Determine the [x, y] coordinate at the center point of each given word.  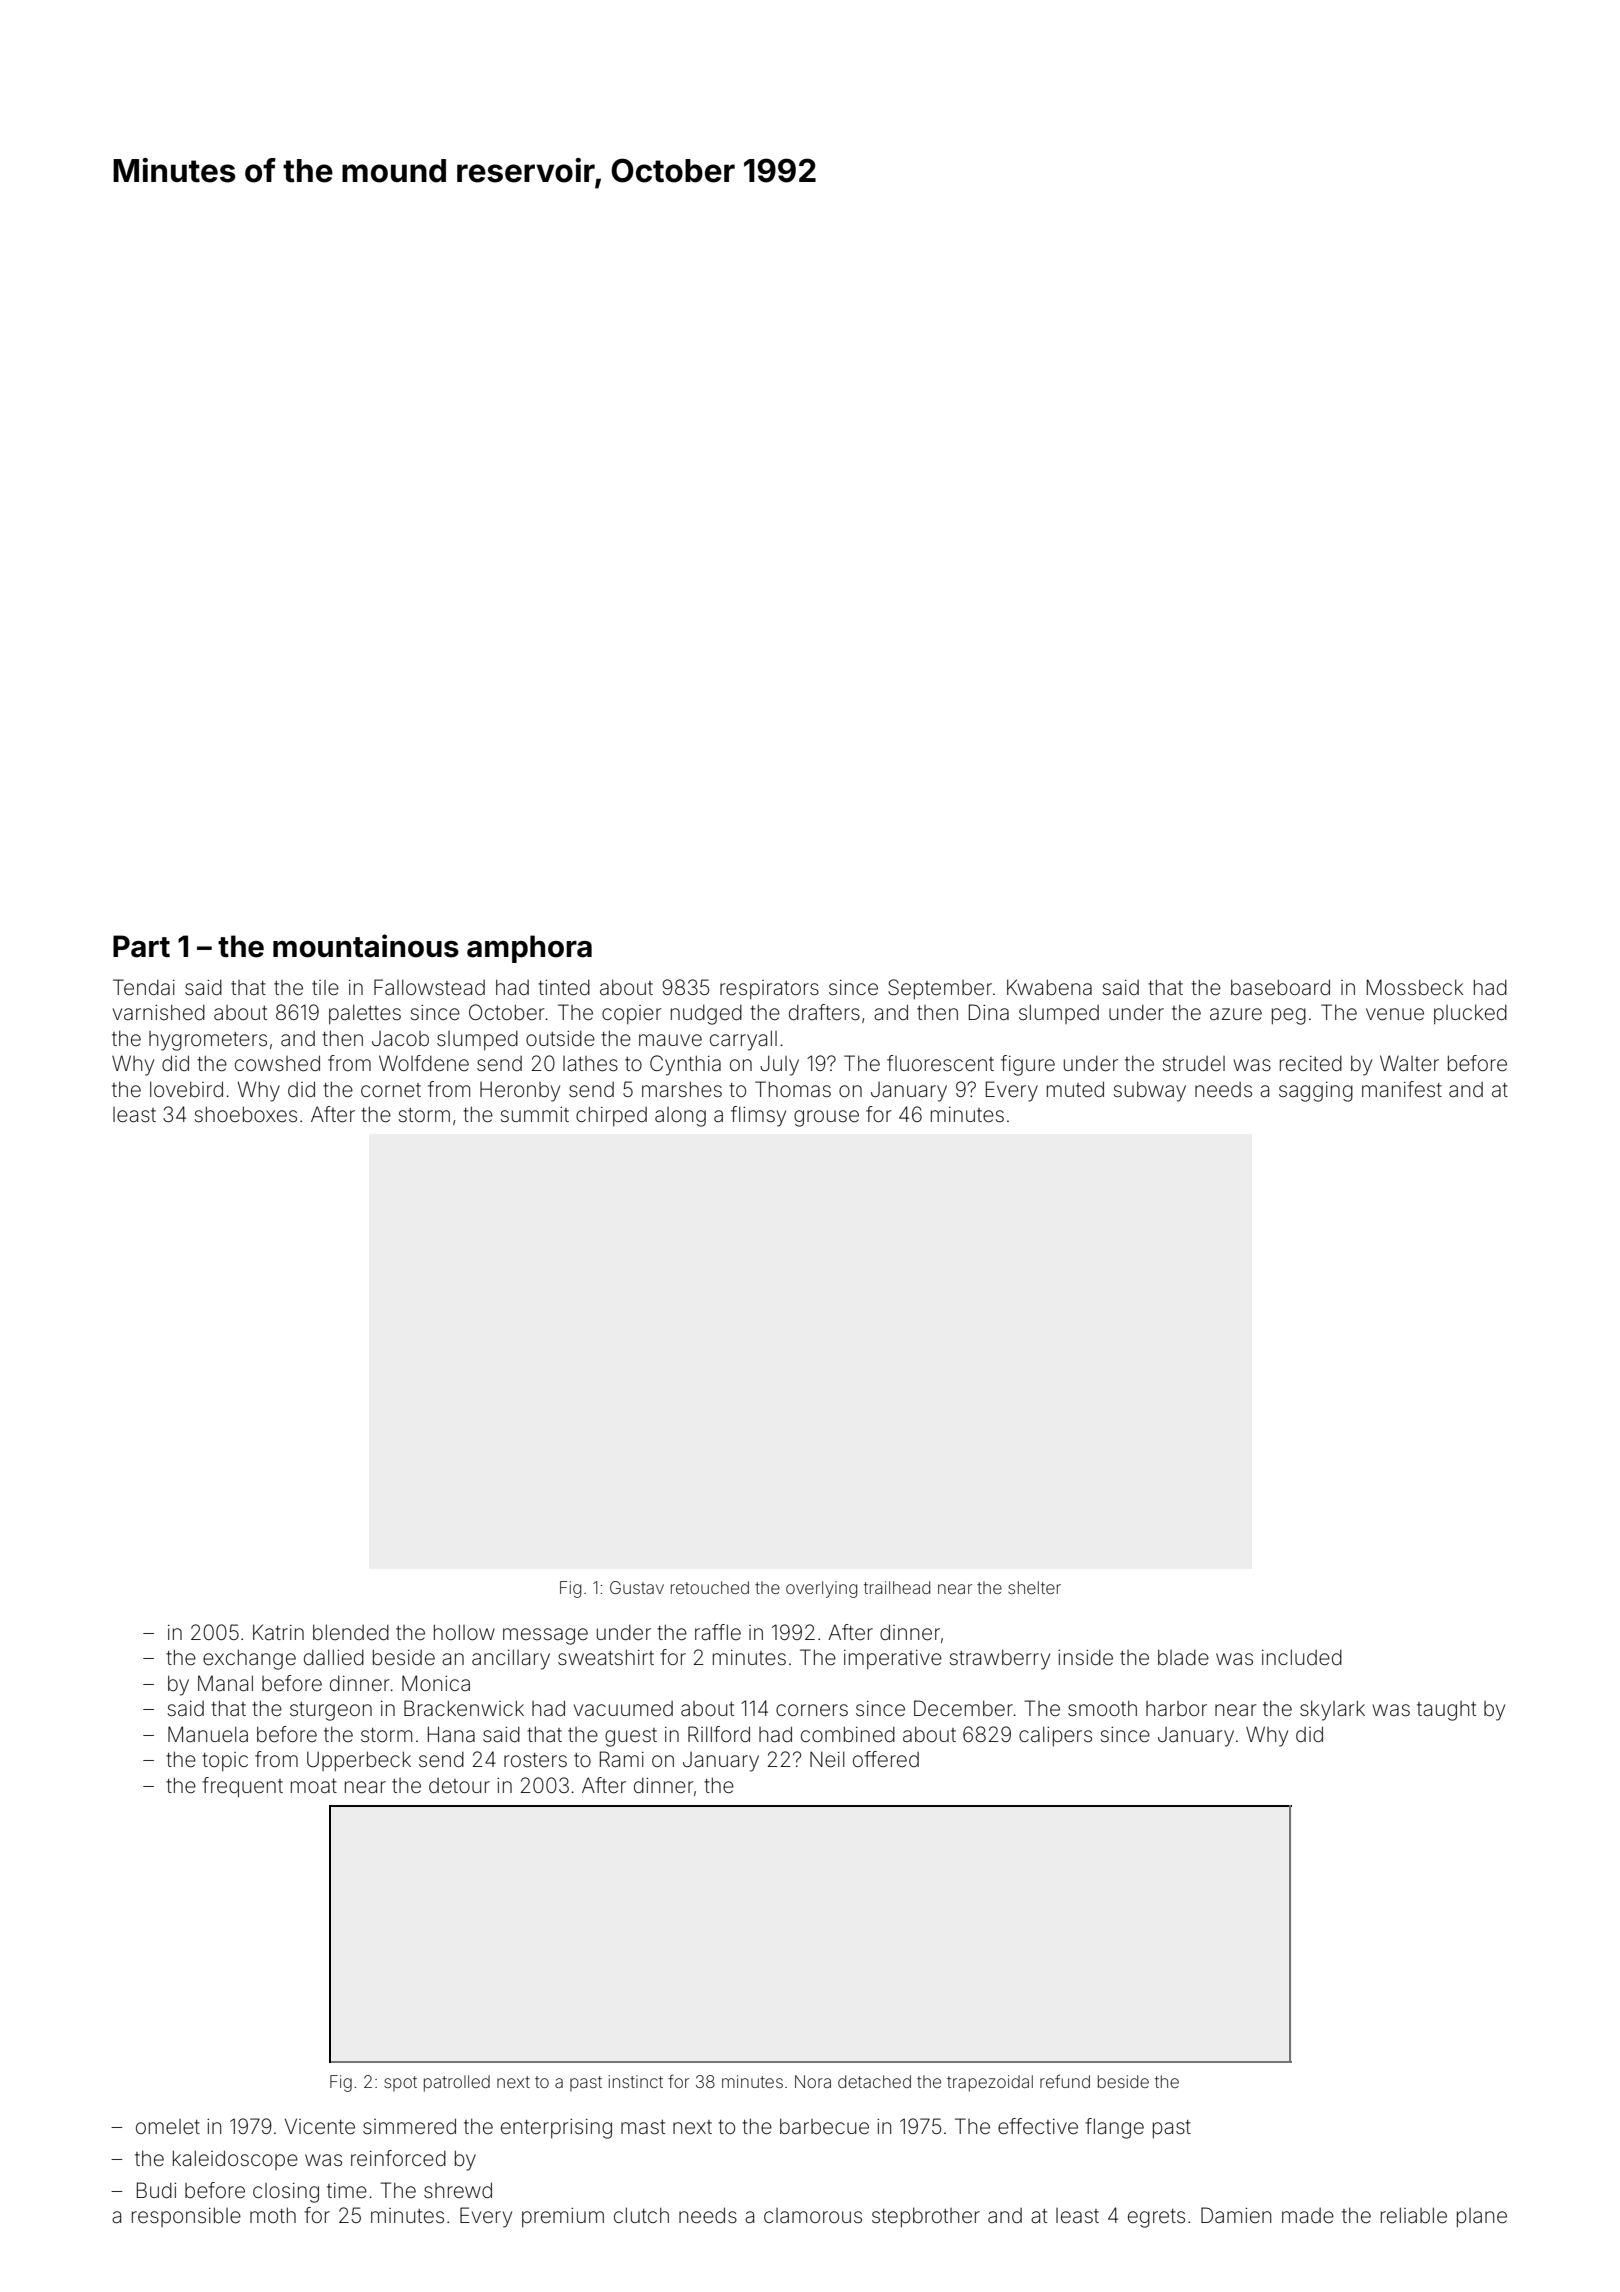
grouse [826, 1118]
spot [400, 2084]
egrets [1156, 2218]
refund [1065, 2081]
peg [1289, 1016]
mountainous [366, 946]
